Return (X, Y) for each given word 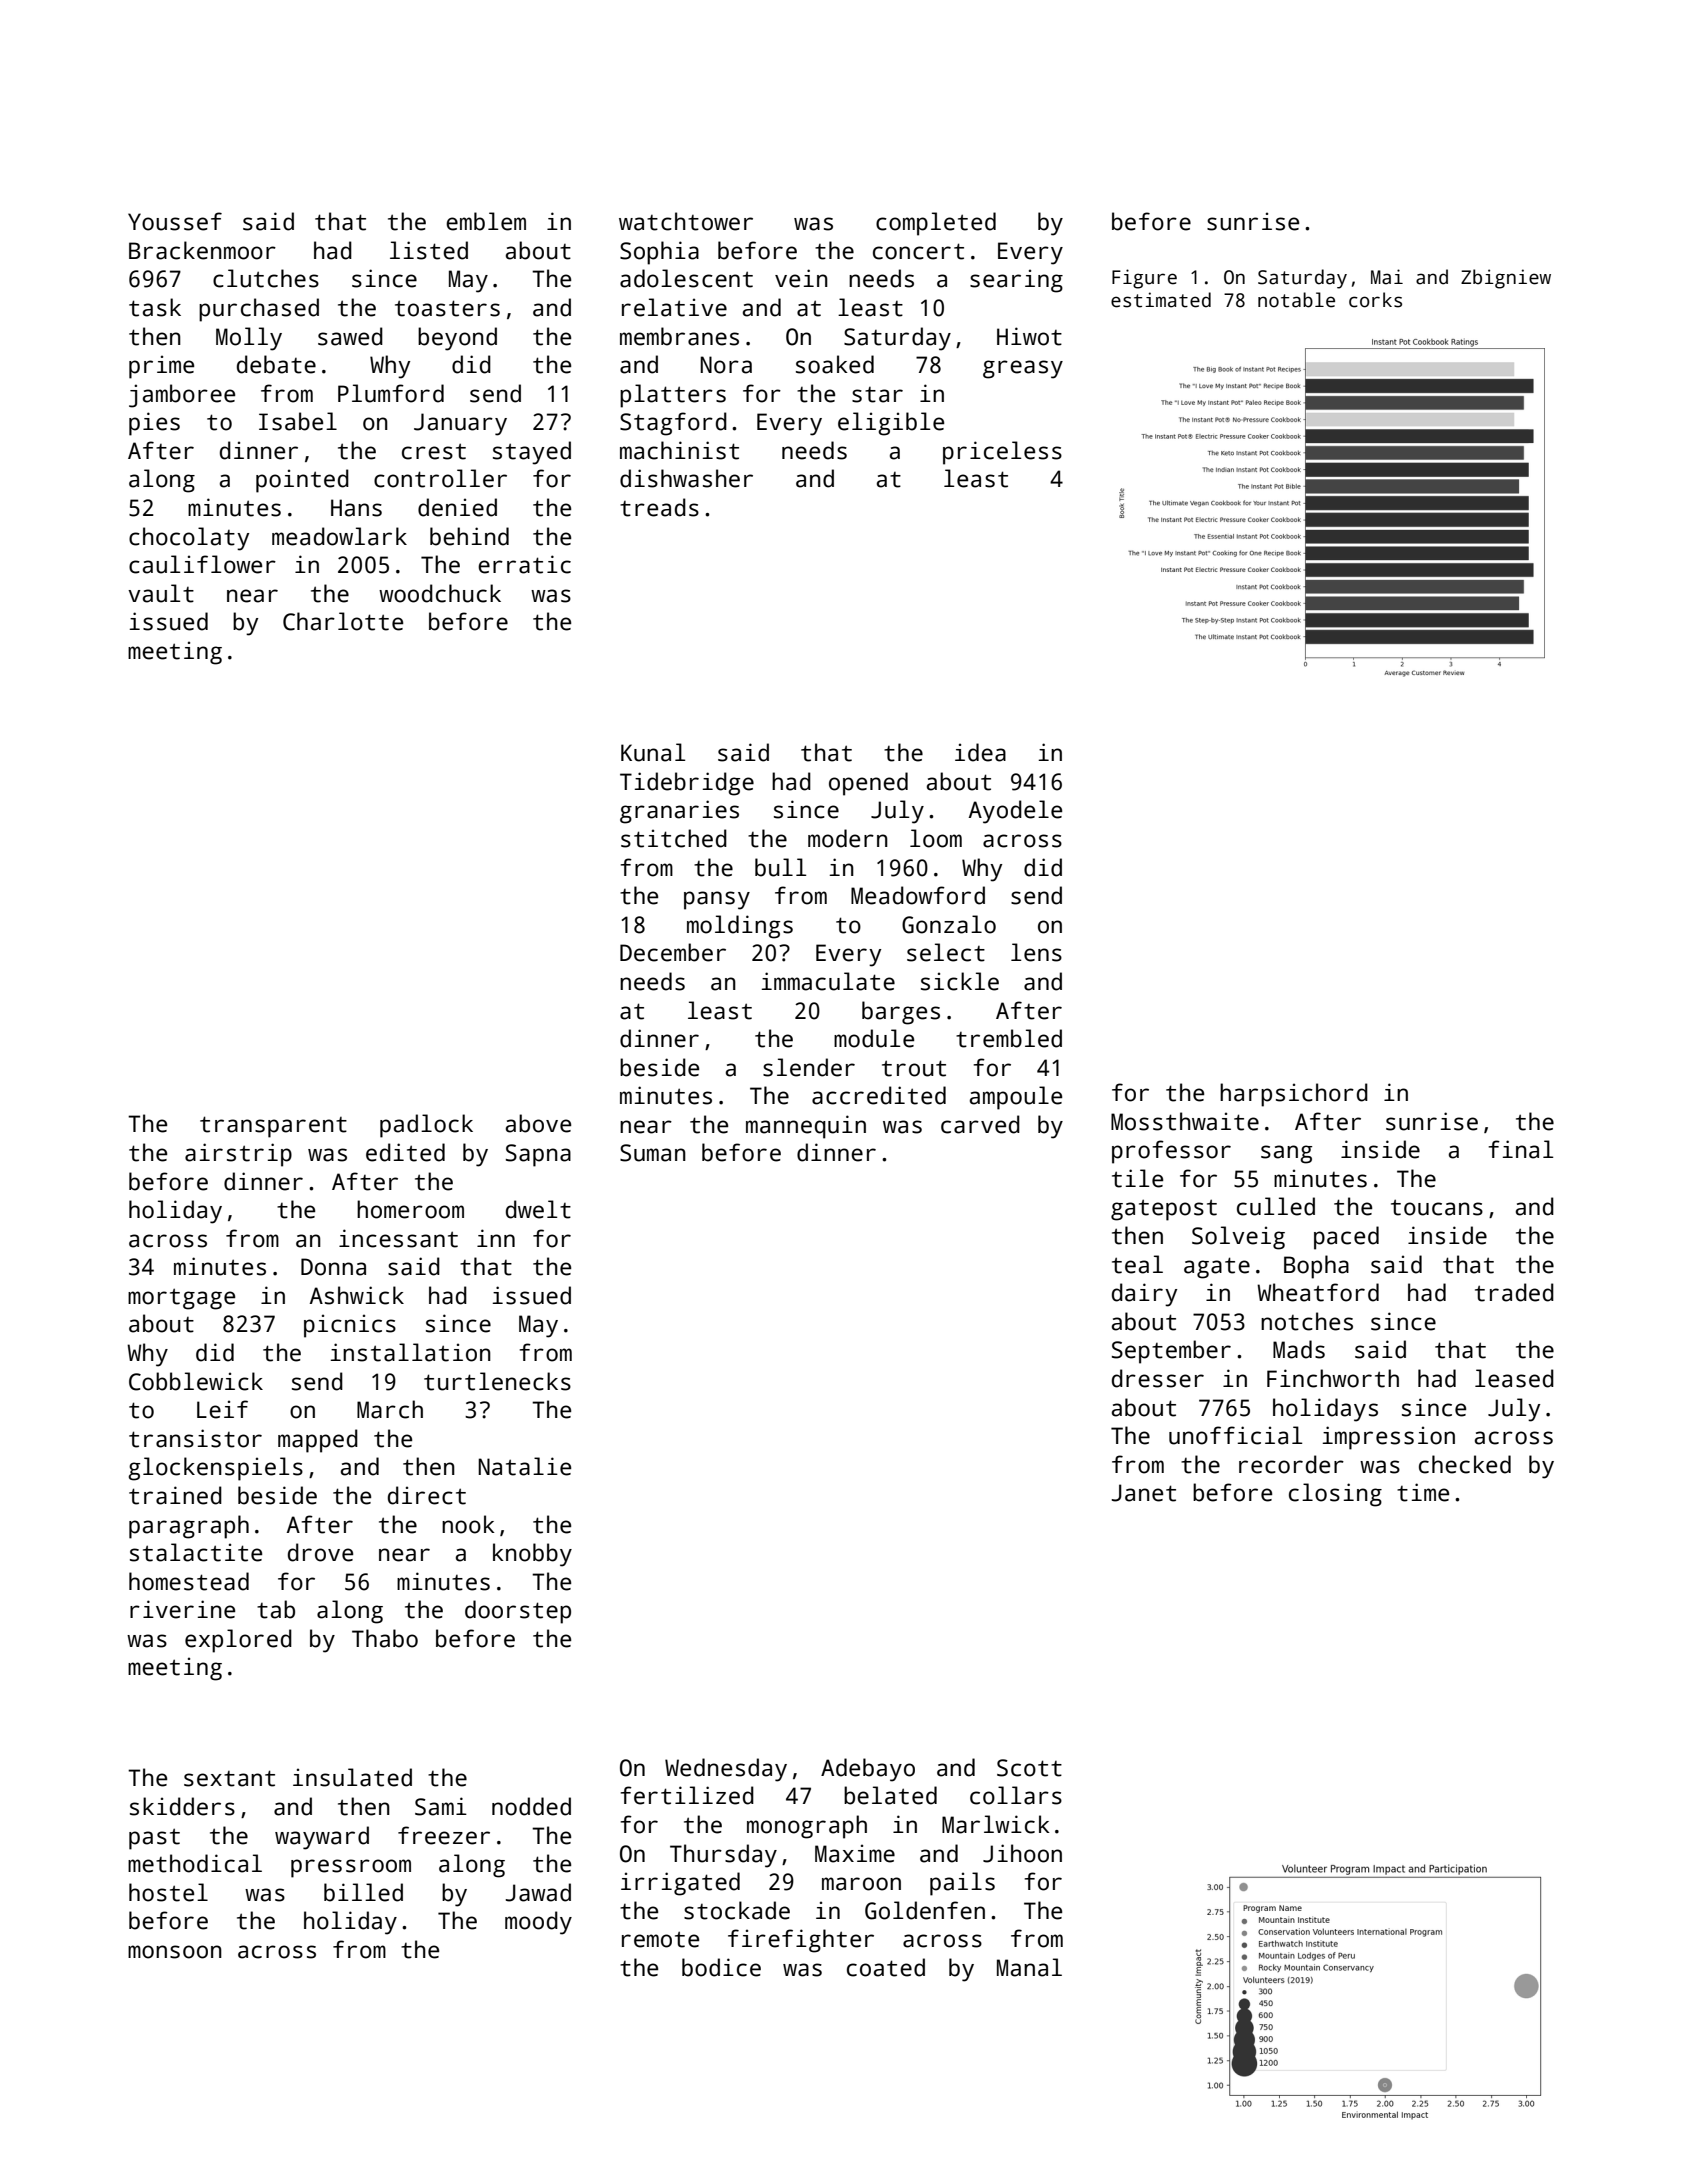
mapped (318, 1441)
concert (918, 251)
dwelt (538, 1209)
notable (1296, 300)
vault (161, 593)
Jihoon (1022, 1853)
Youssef (175, 221)
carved (980, 1124)
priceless (1002, 453)
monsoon (175, 1952)
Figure (1144, 279)
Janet (1144, 1493)
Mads (1299, 1349)
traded (1514, 1292)
